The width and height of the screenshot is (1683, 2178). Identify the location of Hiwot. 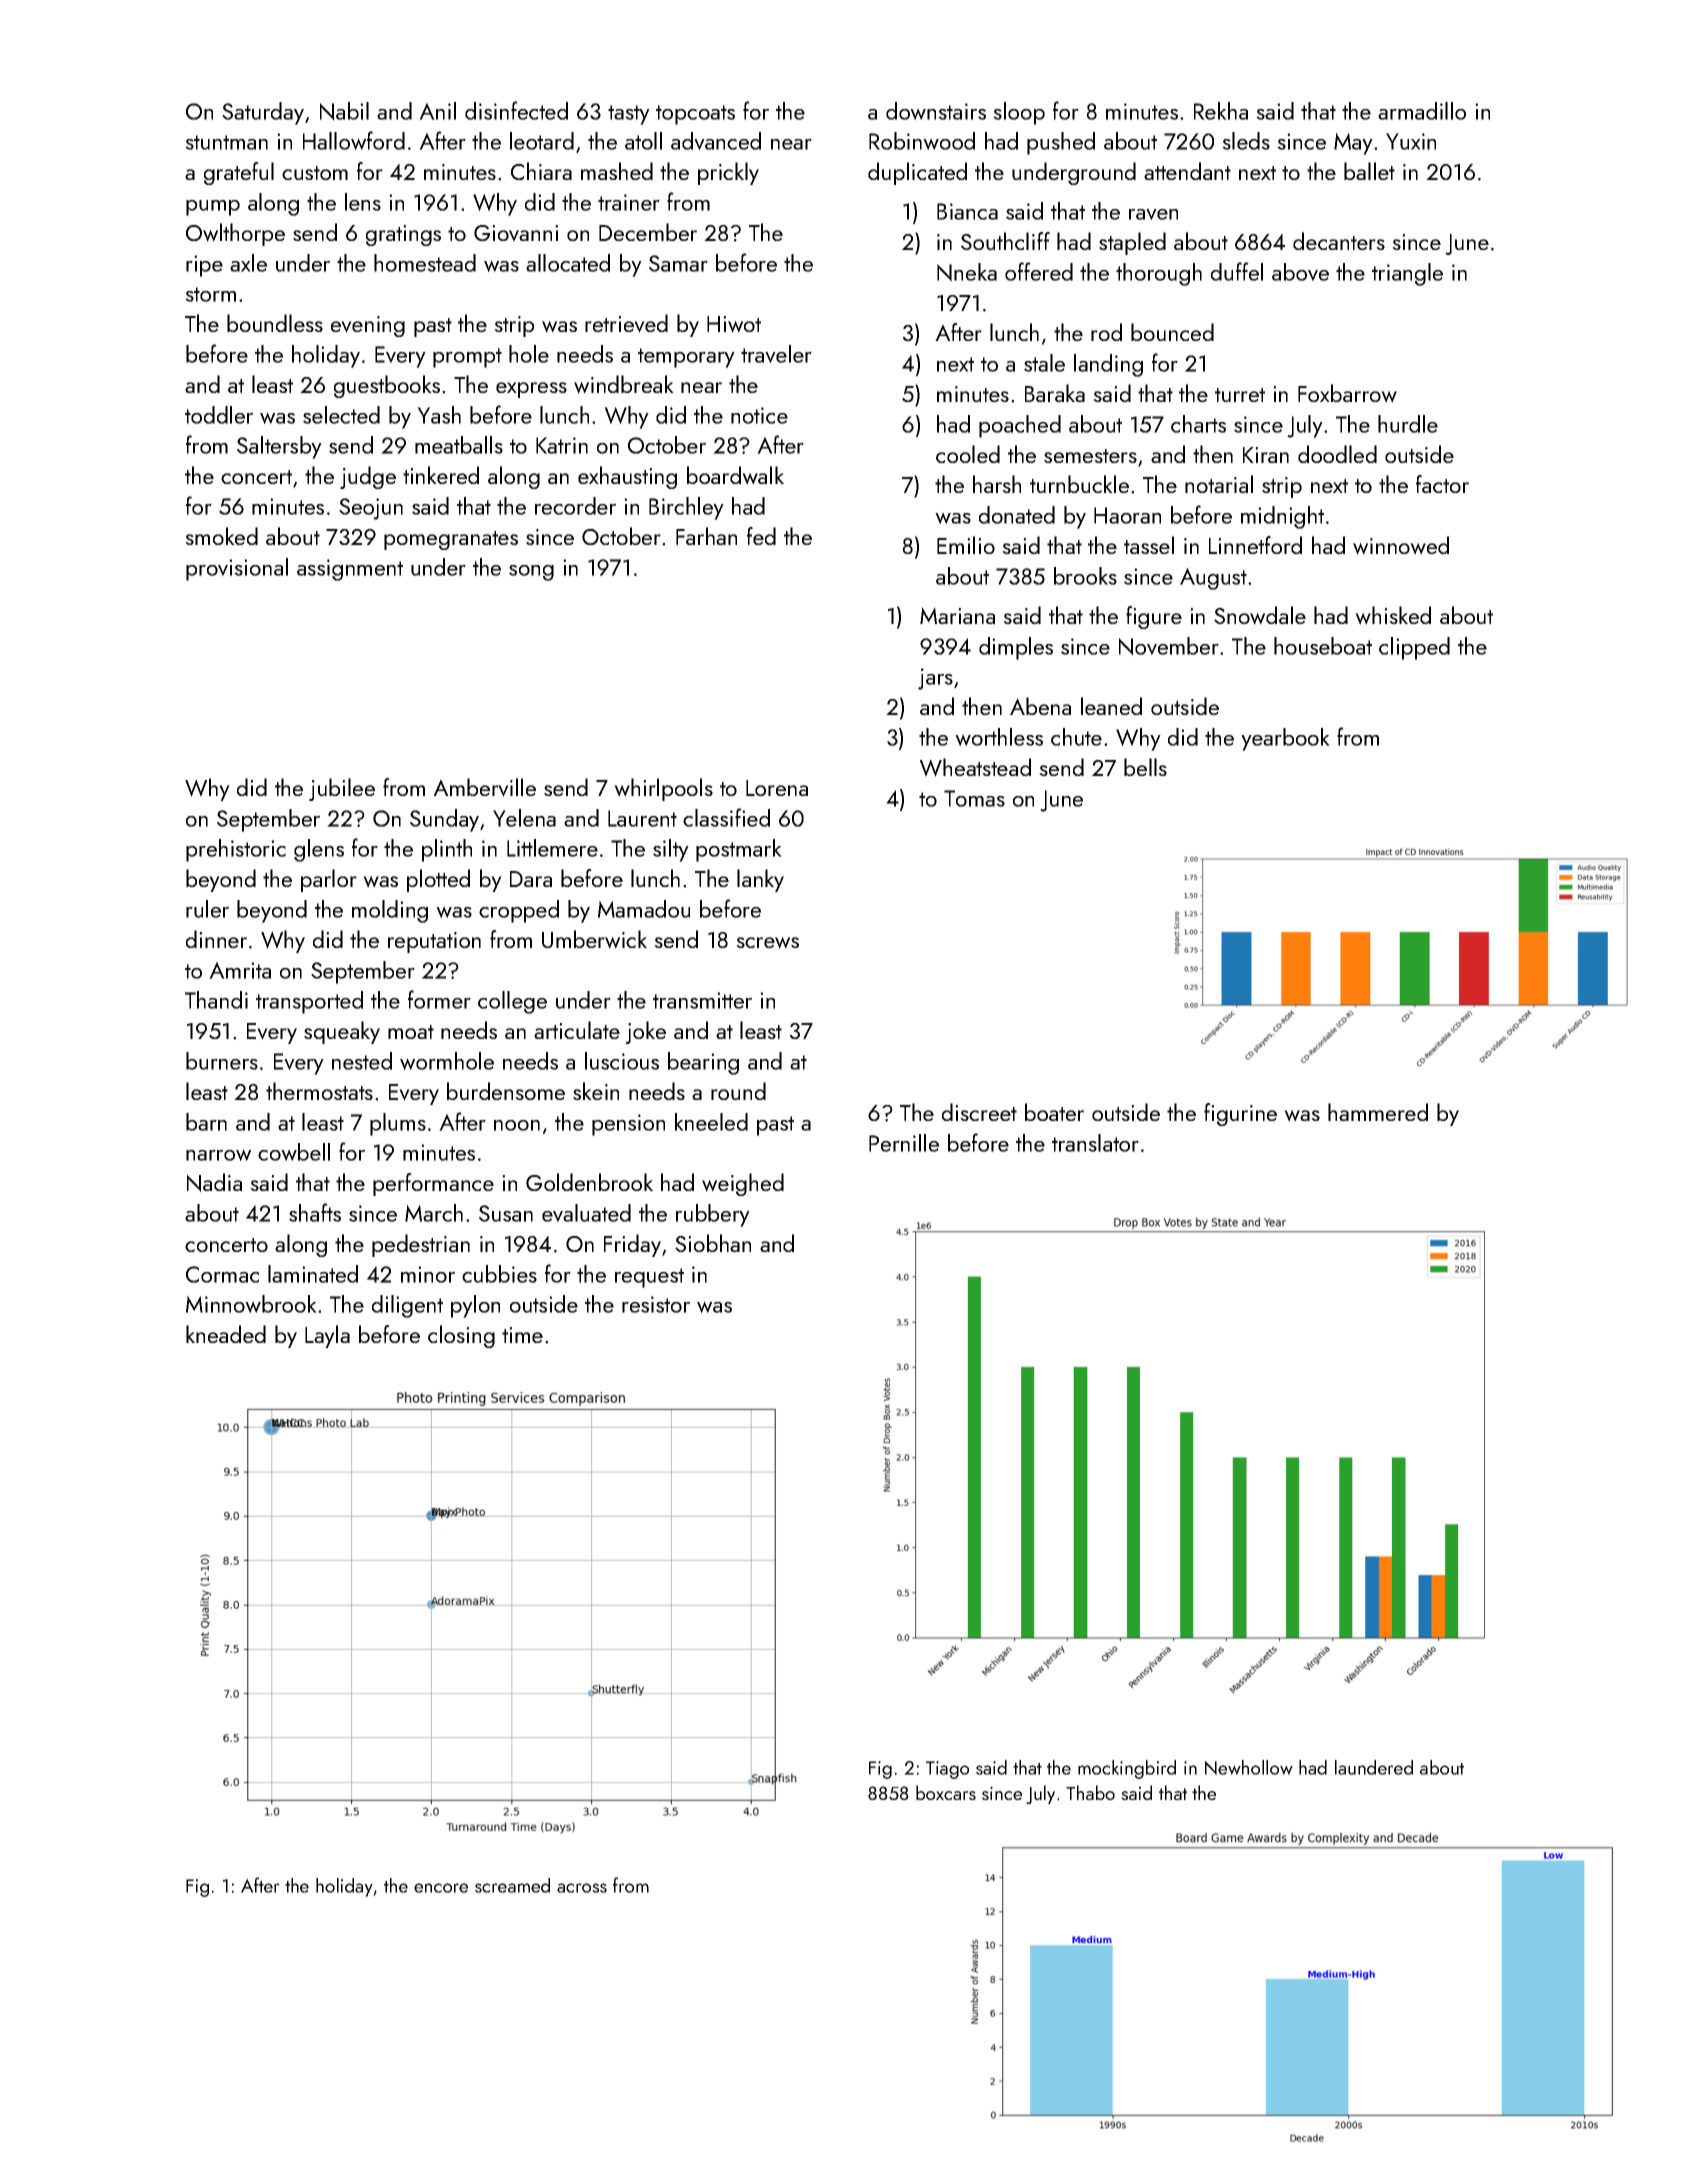
(734, 324).
